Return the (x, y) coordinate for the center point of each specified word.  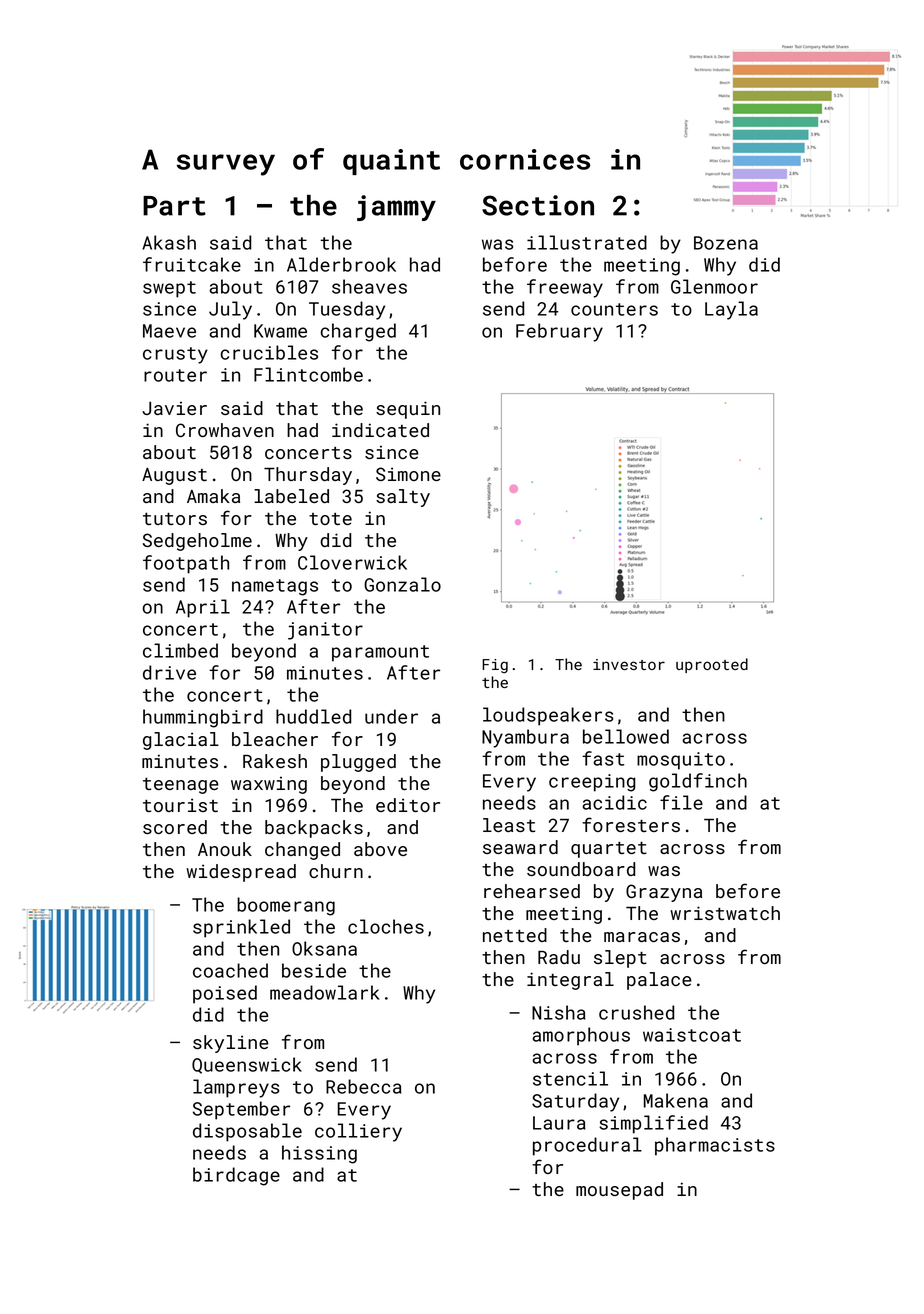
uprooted (712, 665)
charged (358, 332)
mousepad (619, 1191)
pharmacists (715, 1146)
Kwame (280, 331)
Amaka (213, 496)
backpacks (314, 829)
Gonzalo (402, 584)
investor (629, 664)
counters (614, 309)
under (391, 716)
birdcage (236, 1176)
